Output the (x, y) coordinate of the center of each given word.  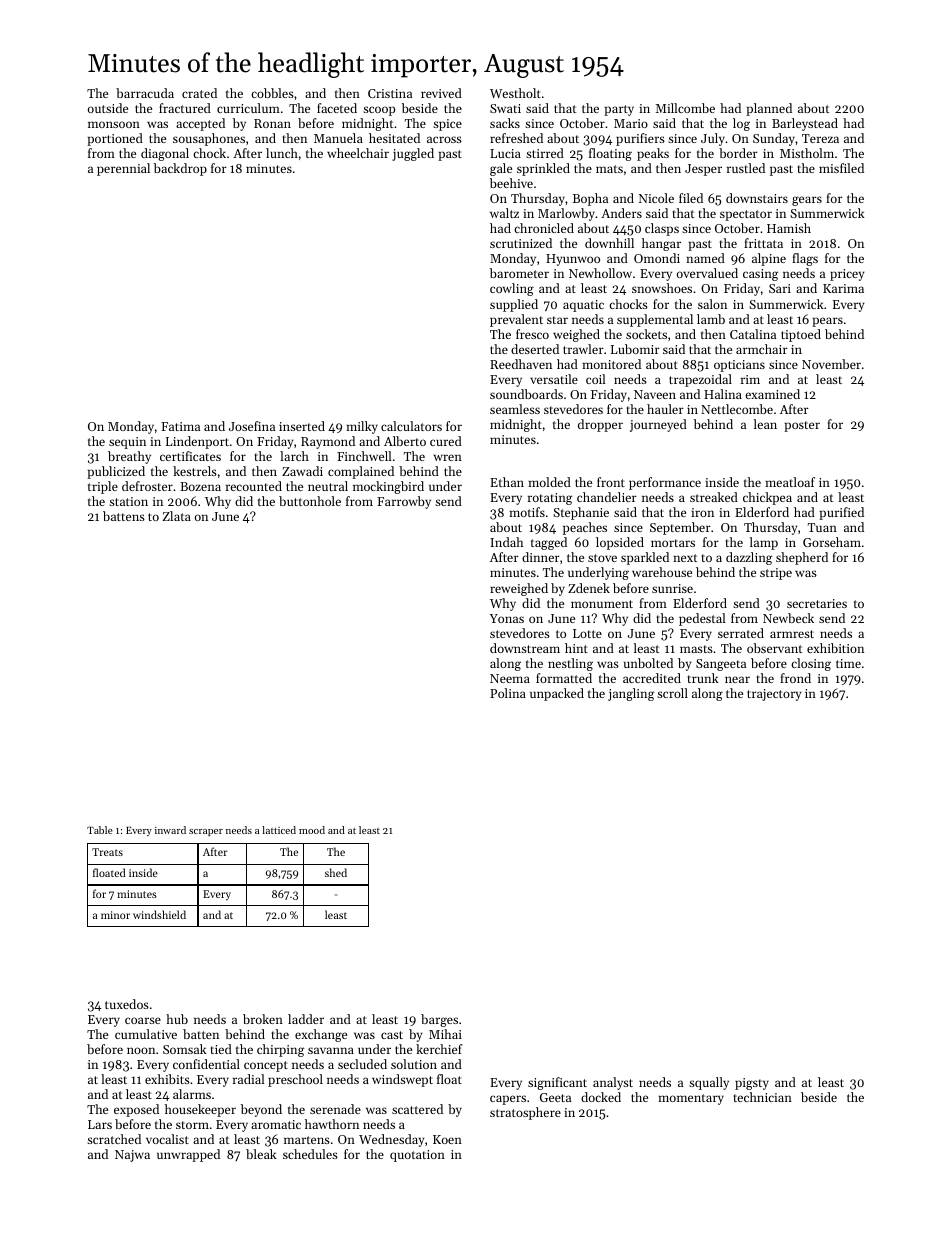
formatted (564, 678)
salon (712, 304)
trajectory (774, 695)
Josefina (252, 426)
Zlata (177, 516)
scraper (206, 832)
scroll (672, 693)
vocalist (167, 1139)
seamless (515, 409)
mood (312, 830)
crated (199, 93)
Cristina (390, 93)
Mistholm (807, 153)
